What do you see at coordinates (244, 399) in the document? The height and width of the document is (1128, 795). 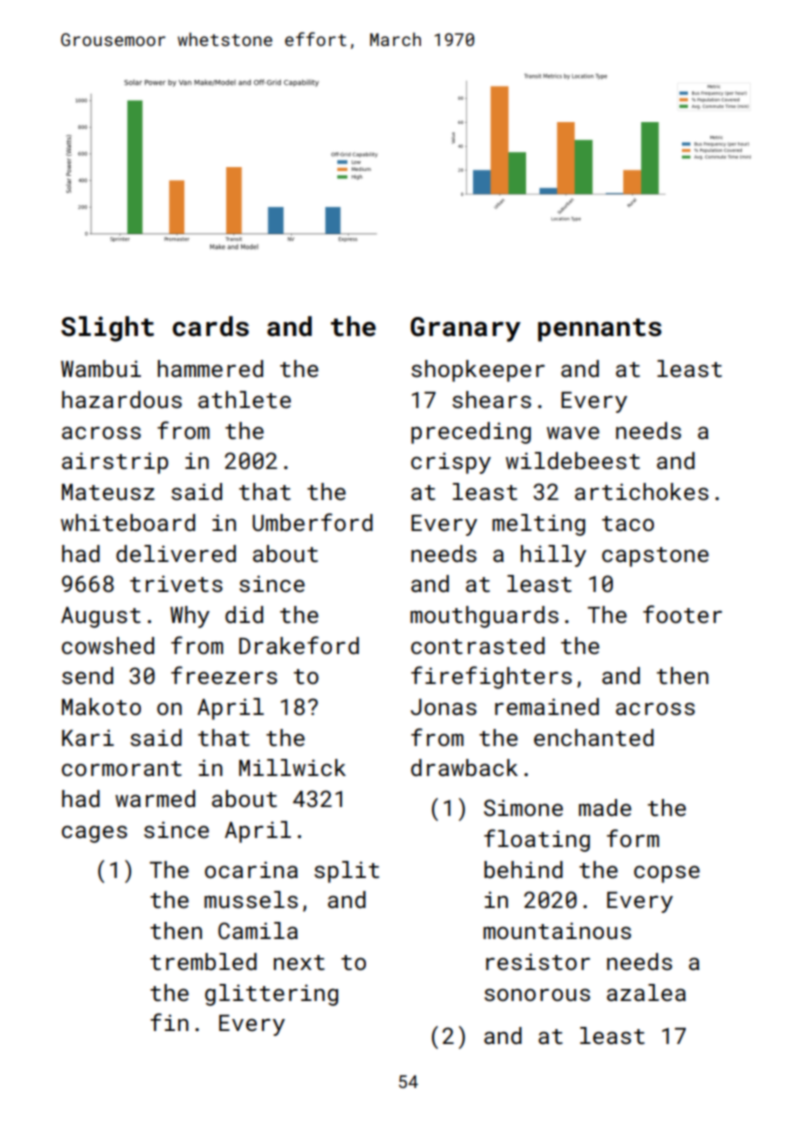 I see `athlete` at bounding box center [244, 399].
